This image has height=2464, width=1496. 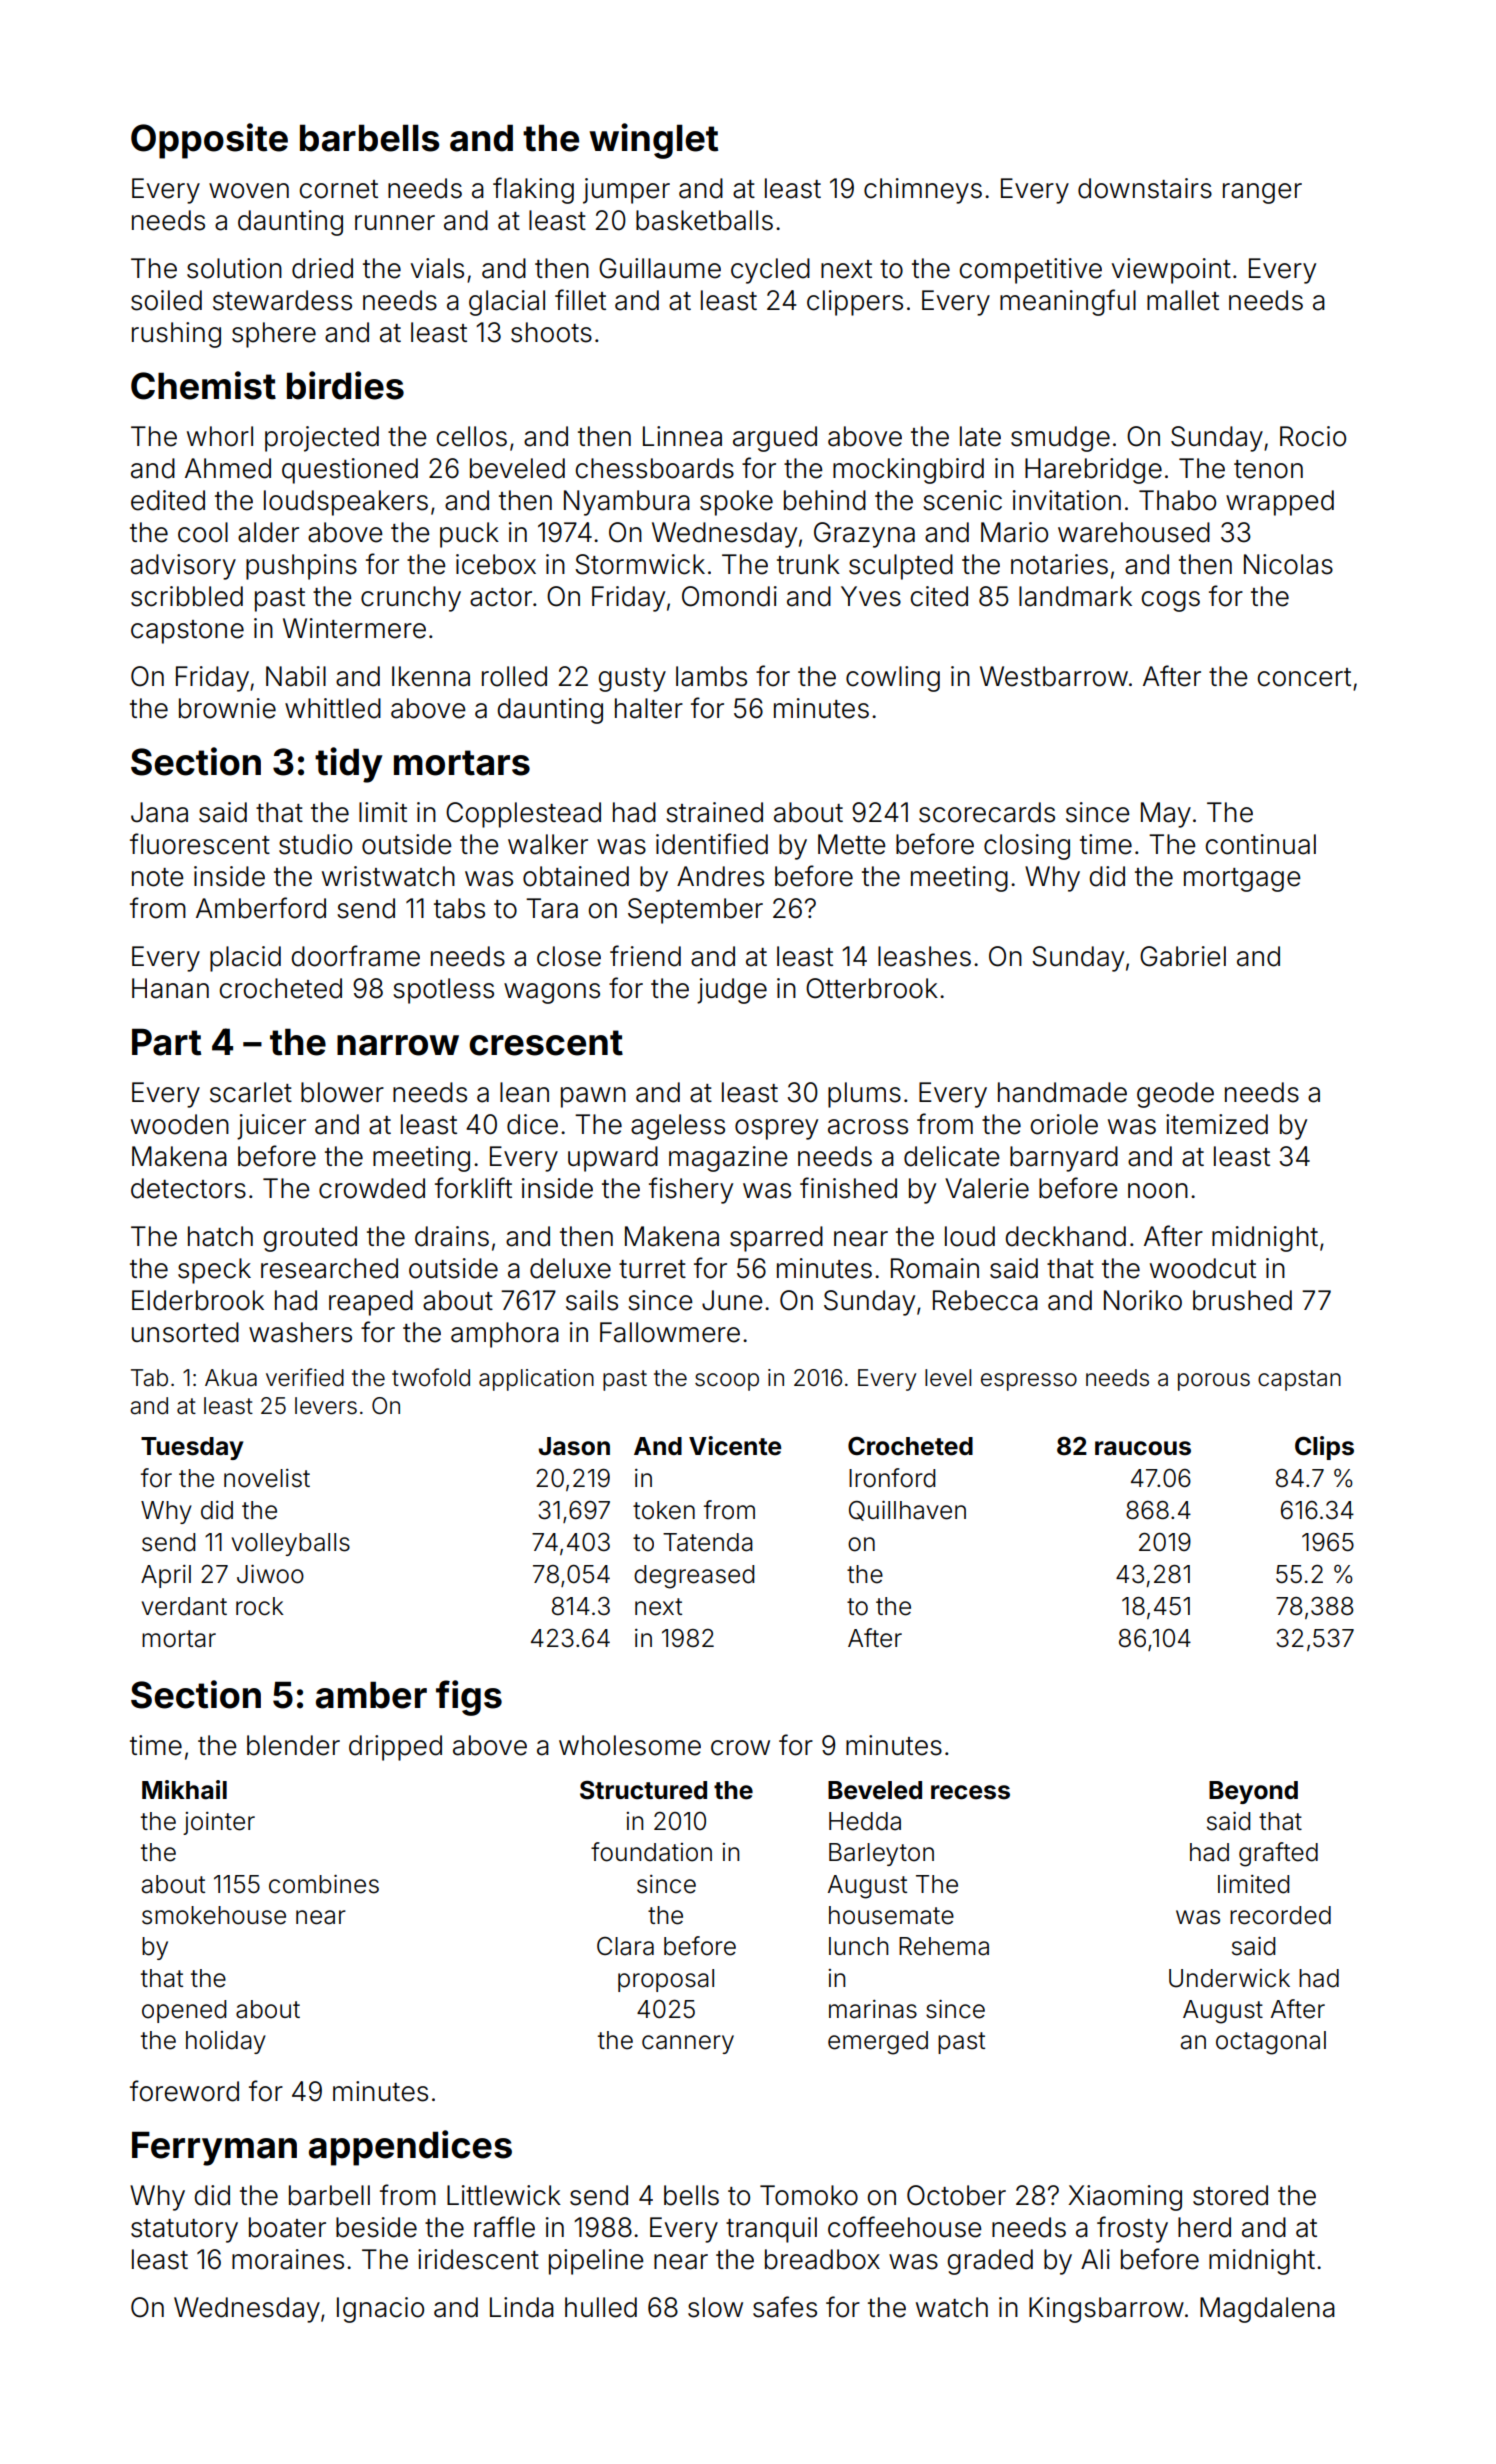 What do you see at coordinates (226, 2042) in the image?
I see `holiday` at bounding box center [226, 2042].
